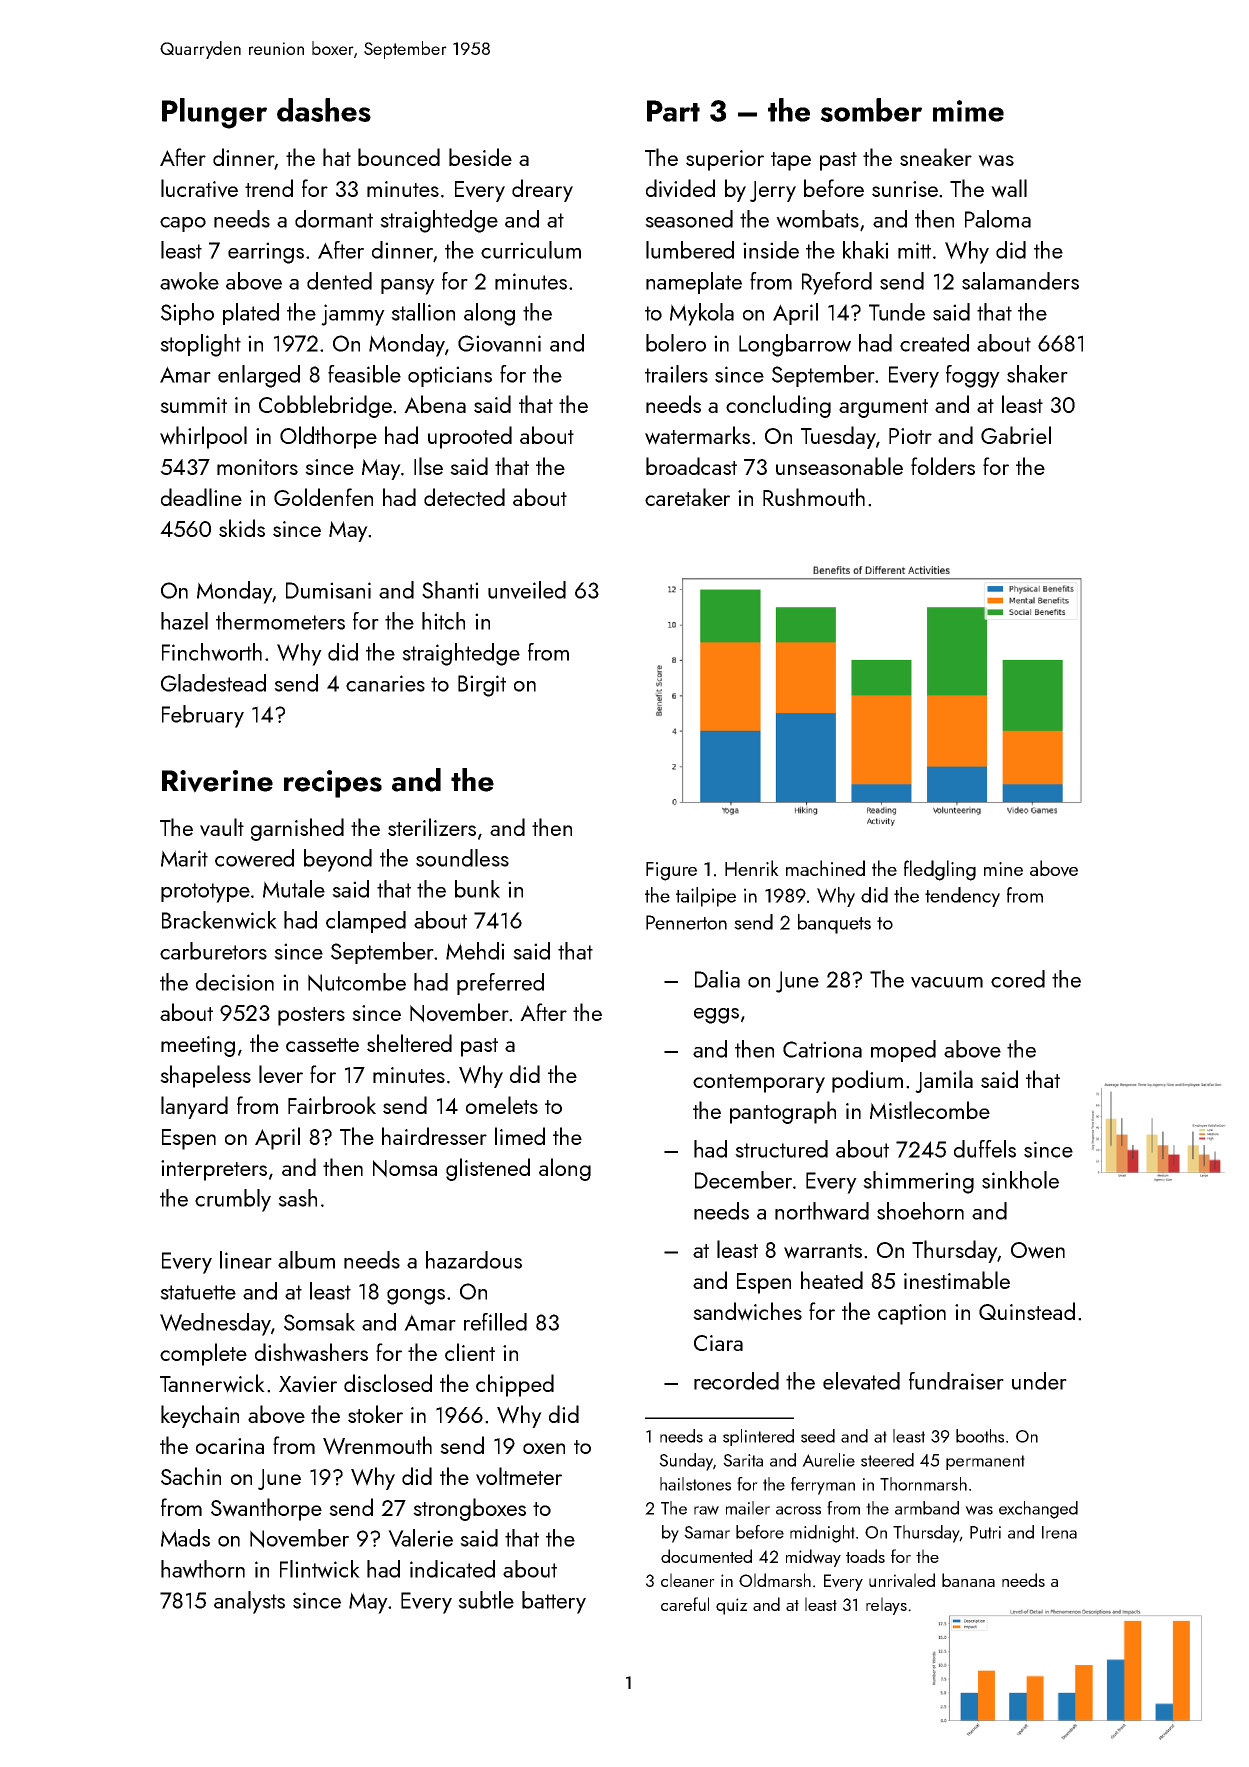 The image size is (1249, 1767). I want to click on Birgit, so click(482, 686).
